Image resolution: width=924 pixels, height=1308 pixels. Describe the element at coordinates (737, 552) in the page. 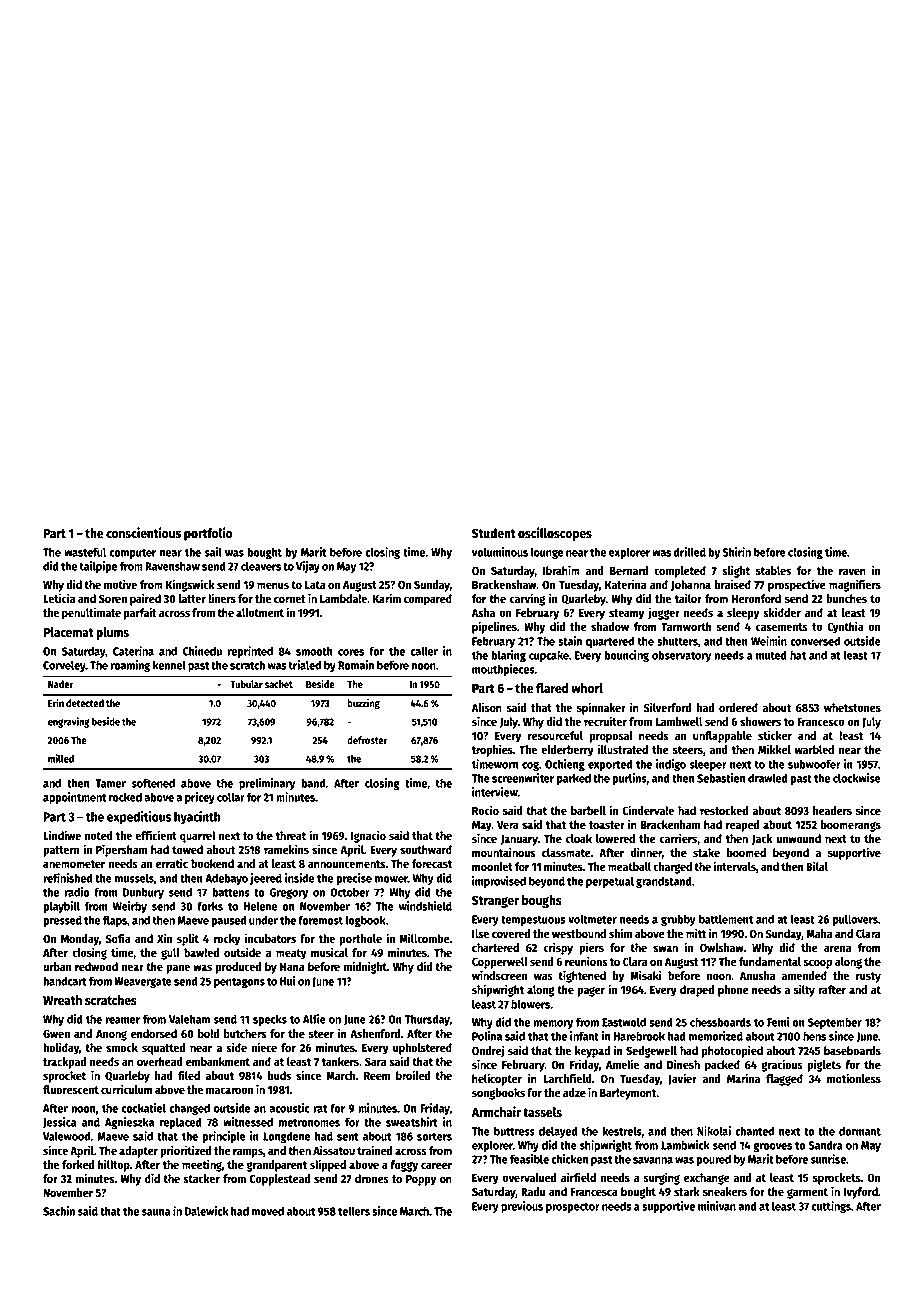

I see `Shirin` at that location.
